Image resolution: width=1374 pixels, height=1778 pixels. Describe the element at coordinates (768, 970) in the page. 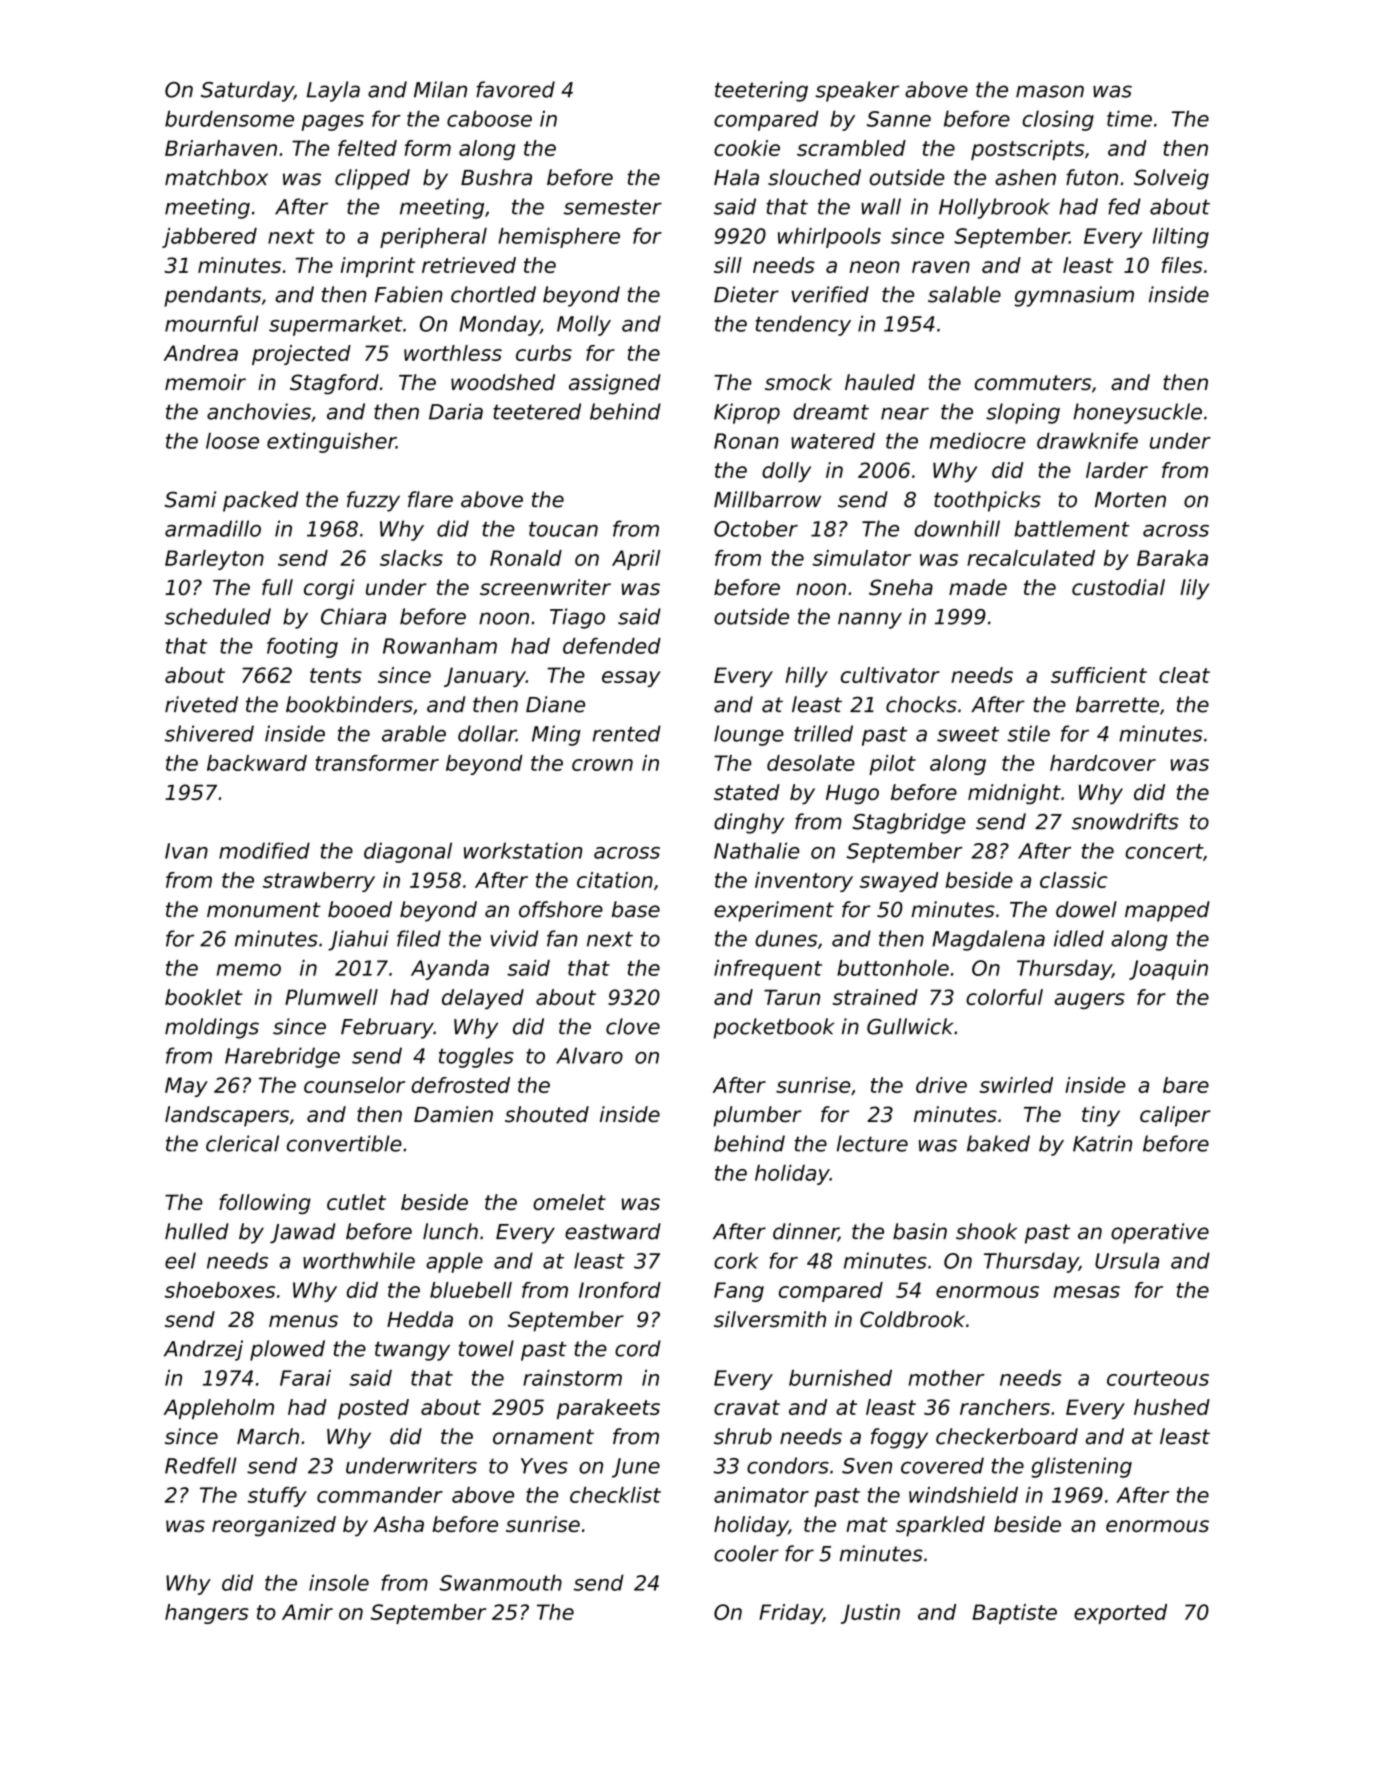

I see `infrequent` at that location.
